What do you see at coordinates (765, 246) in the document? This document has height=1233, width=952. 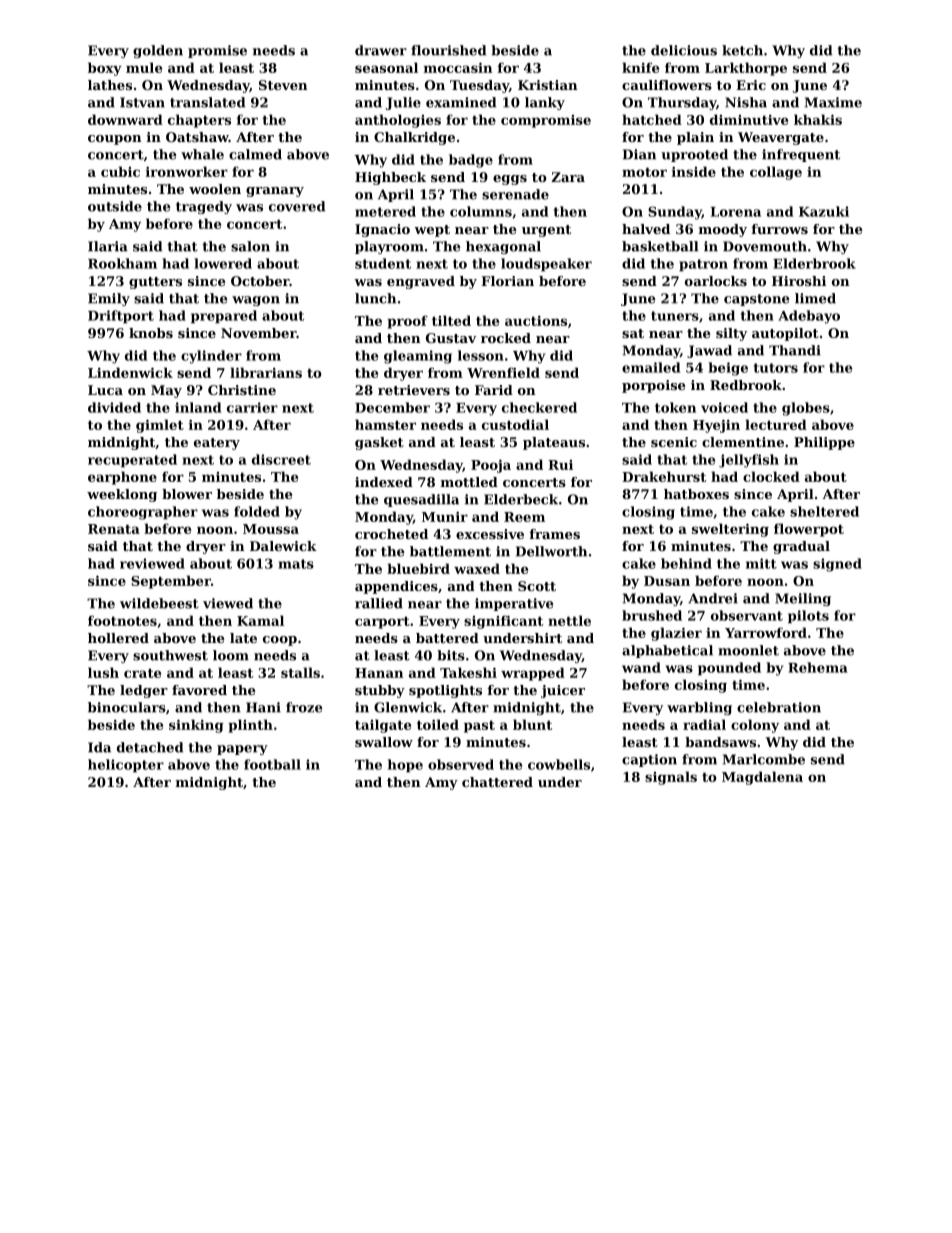 I see `Dovemouth` at bounding box center [765, 246].
